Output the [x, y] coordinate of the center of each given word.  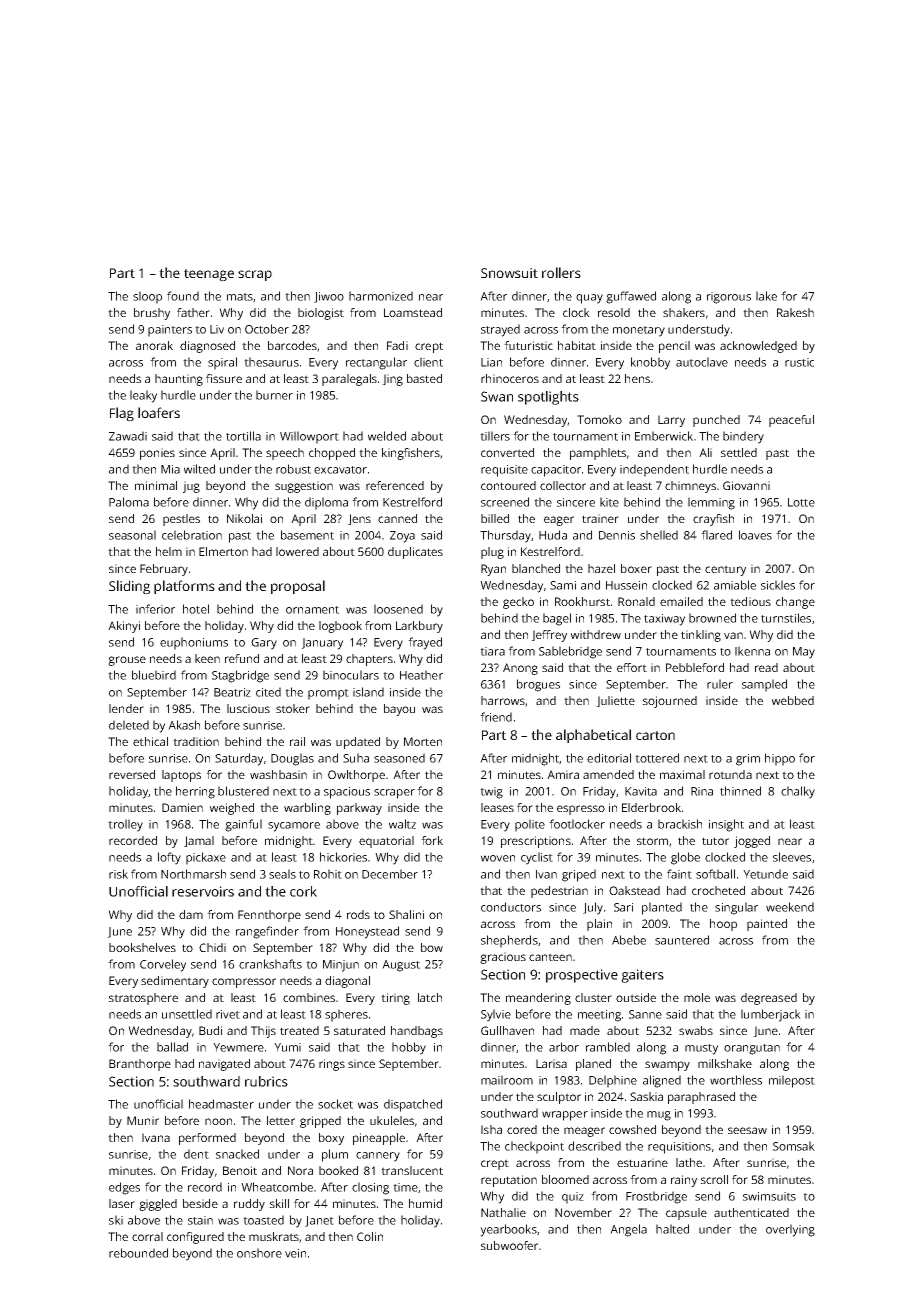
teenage [209, 275]
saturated [359, 1030]
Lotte [801, 502]
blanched [536, 568]
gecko [518, 603]
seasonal [132, 535]
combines [309, 997]
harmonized [381, 296]
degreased [769, 999]
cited [268, 692]
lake [766, 296]
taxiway [664, 620]
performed [207, 1139]
